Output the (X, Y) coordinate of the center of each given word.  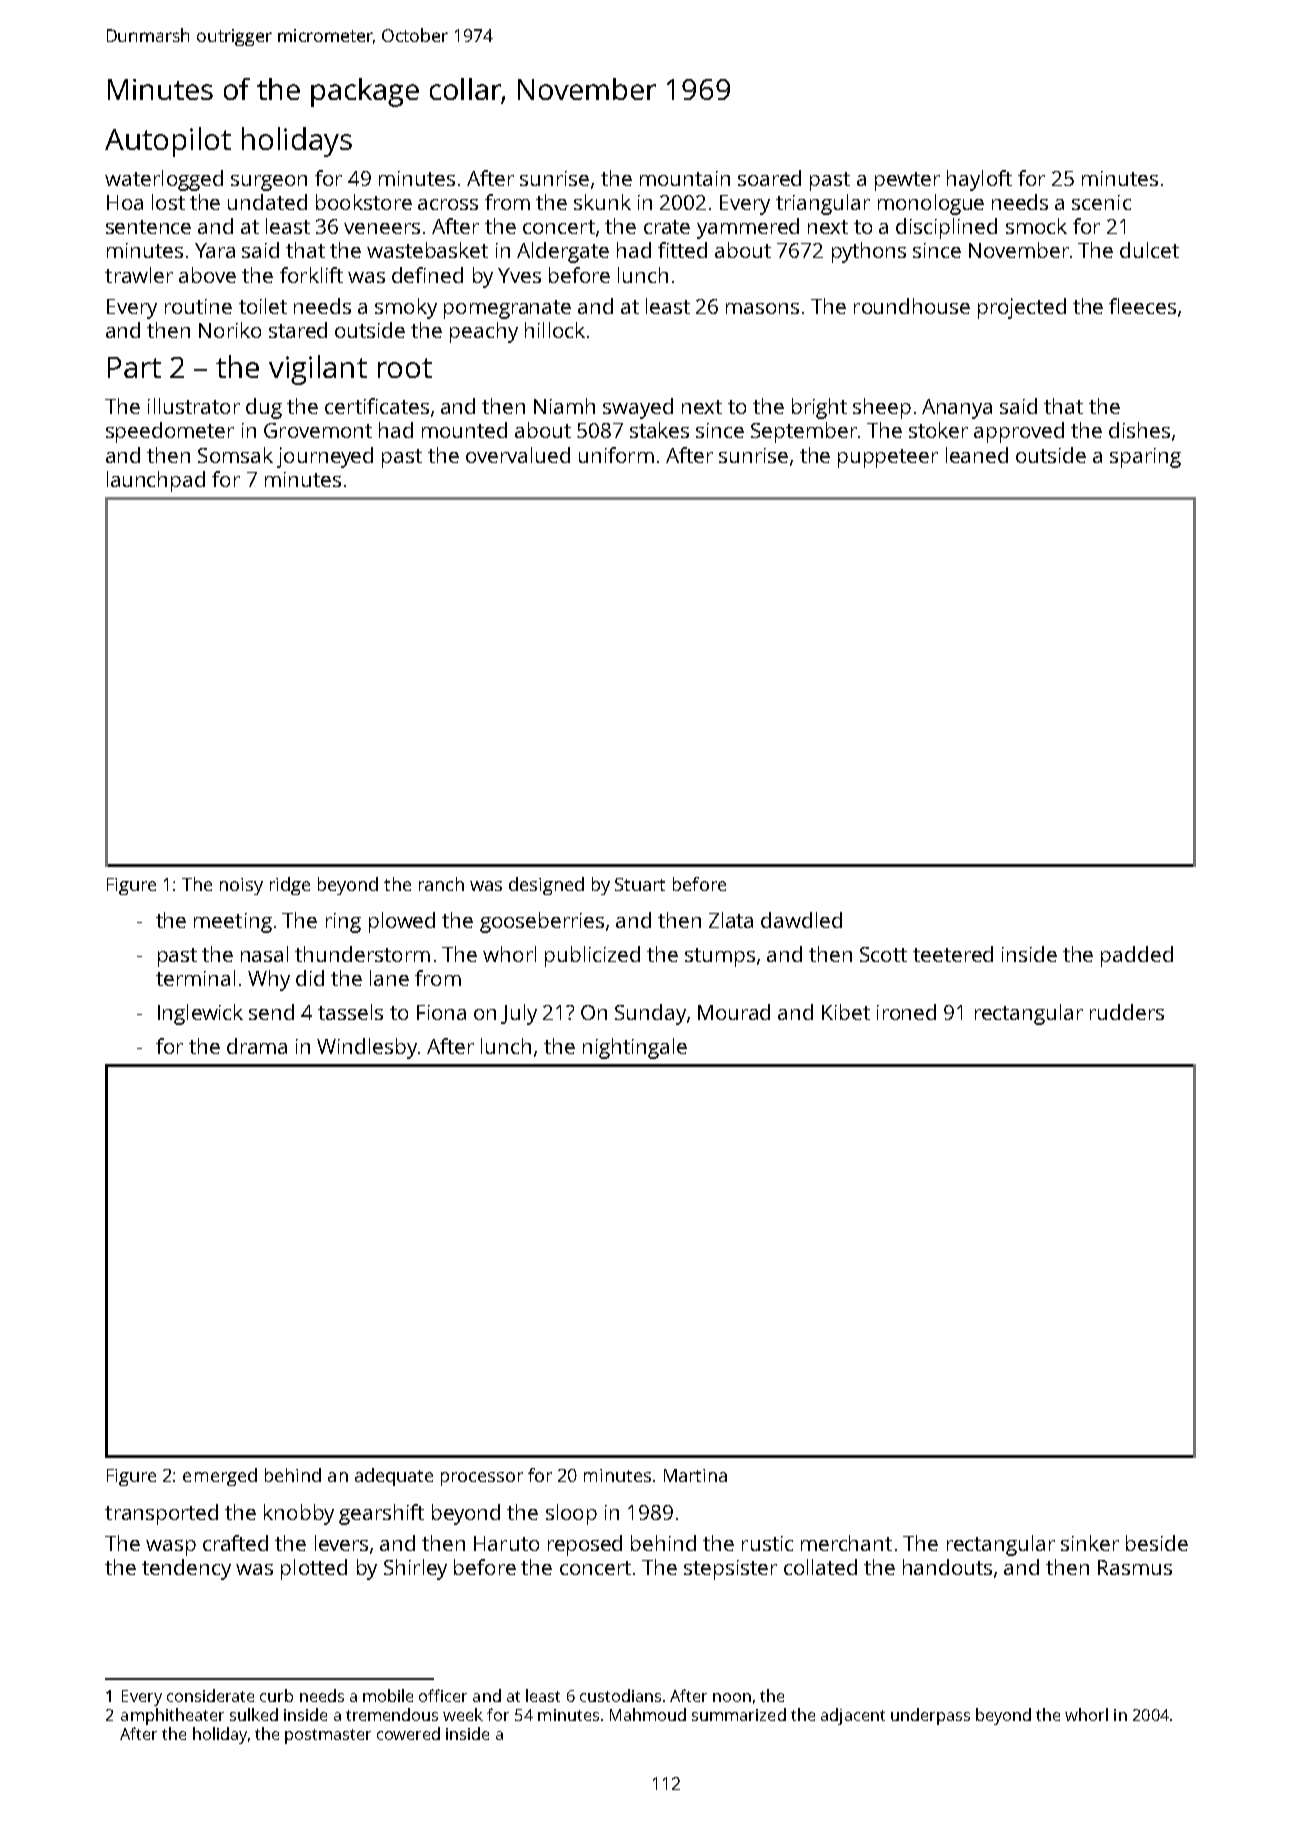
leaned (977, 455)
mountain (685, 178)
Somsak (235, 455)
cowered (408, 1733)
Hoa (125, 202)
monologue (931, 204)
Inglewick (200, 1014)
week (463, 1714)
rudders (1127, 1012)
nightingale (635, 1048)
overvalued (518, 455)
